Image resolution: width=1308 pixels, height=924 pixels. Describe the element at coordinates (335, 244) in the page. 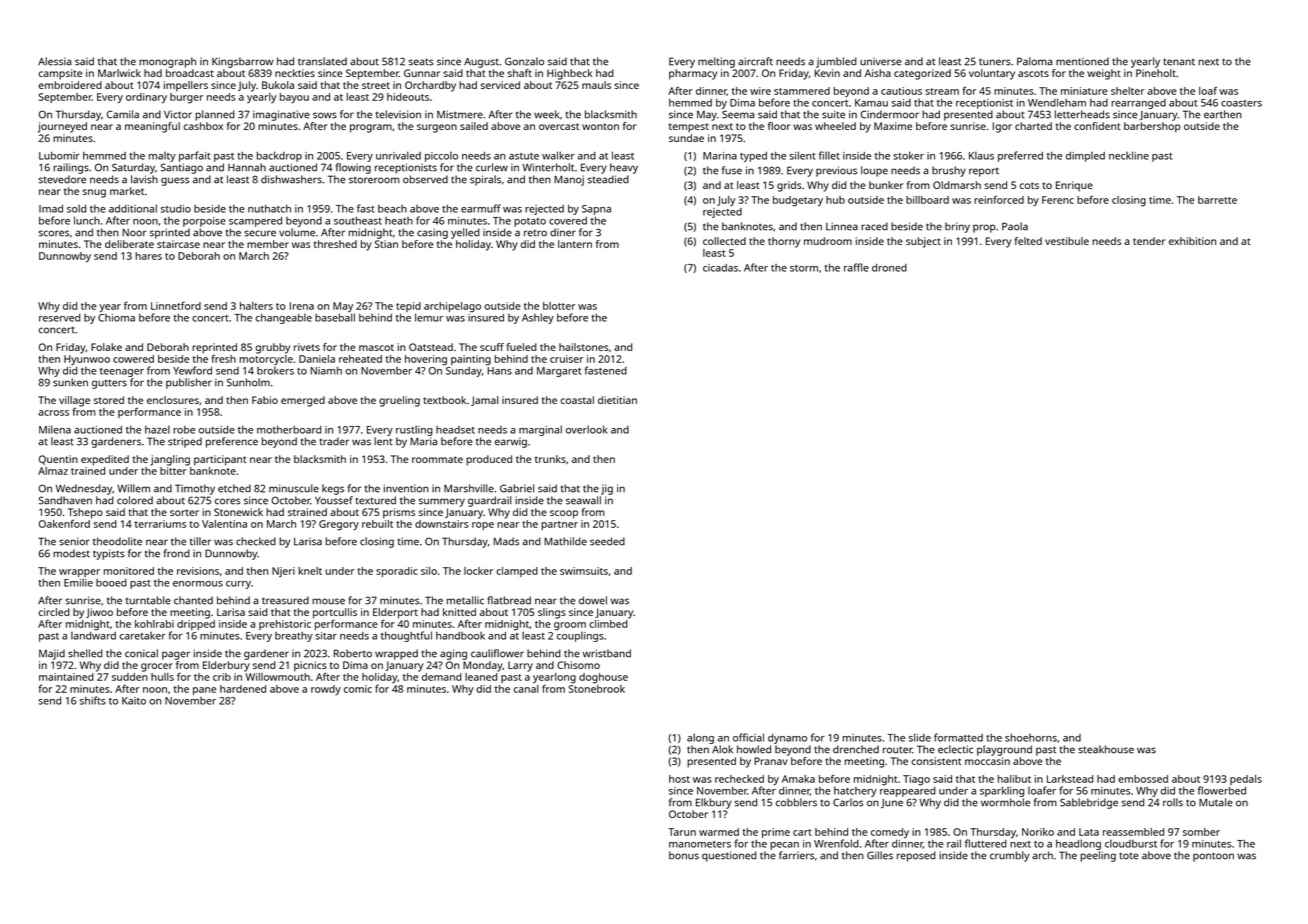

I see `threshed` at that location.
